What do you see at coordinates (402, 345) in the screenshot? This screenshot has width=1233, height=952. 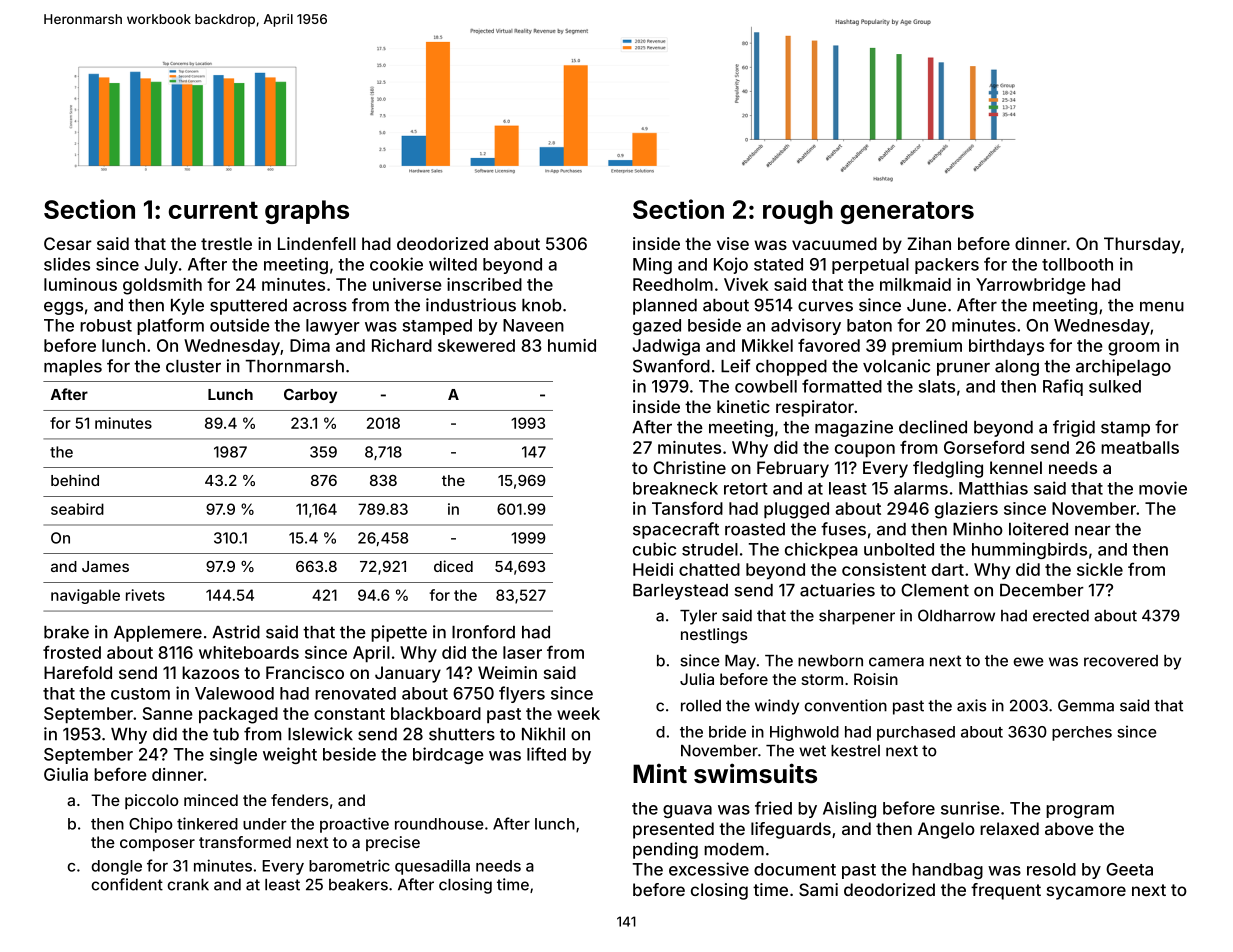 I see `Richard` at bounding box center [402, 345].
